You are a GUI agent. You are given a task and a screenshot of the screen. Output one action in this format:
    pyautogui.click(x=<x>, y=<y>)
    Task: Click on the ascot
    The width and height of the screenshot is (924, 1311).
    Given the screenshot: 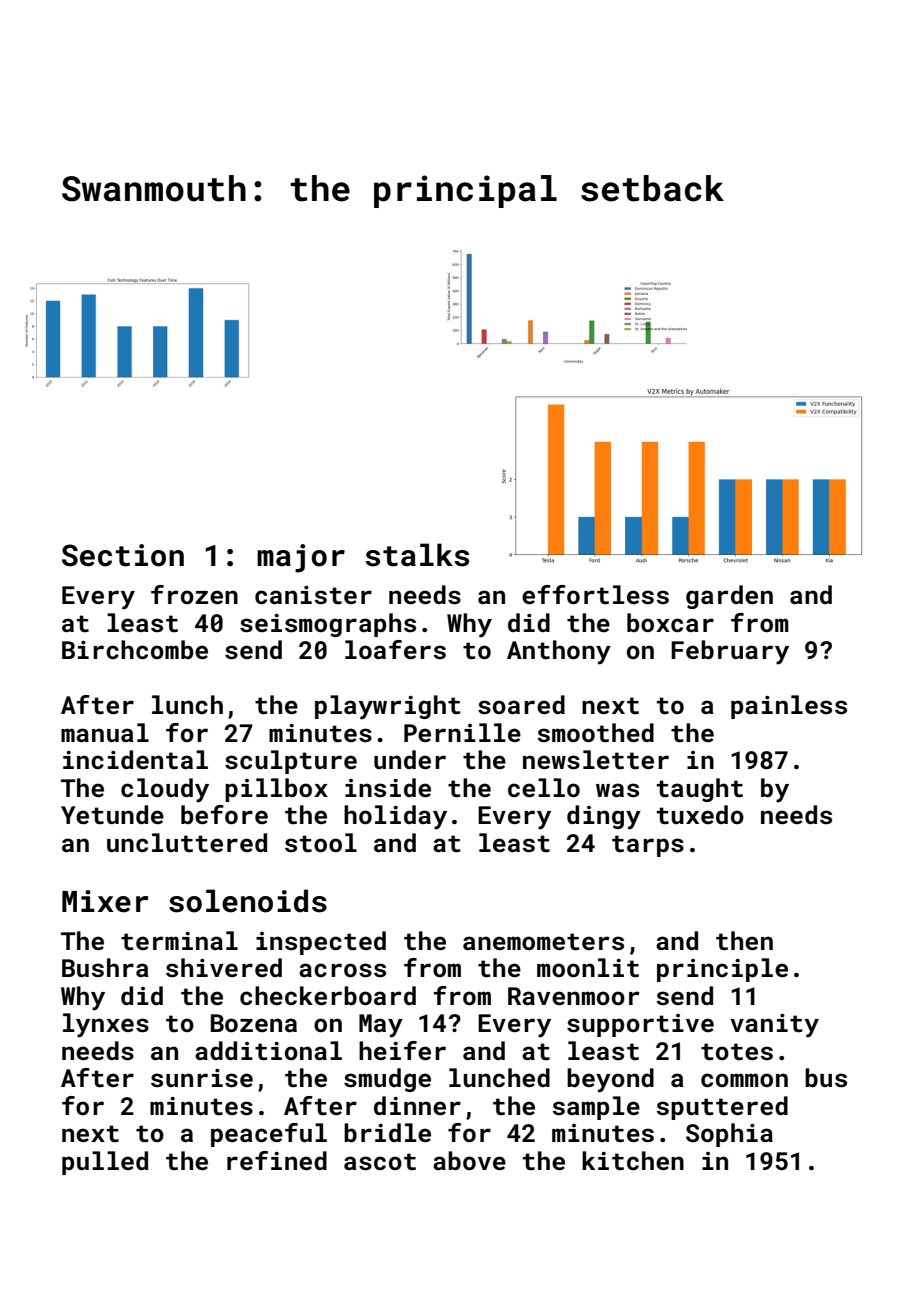 What is the action you would take?
    pyautogui.click(x=380, y=1162)
